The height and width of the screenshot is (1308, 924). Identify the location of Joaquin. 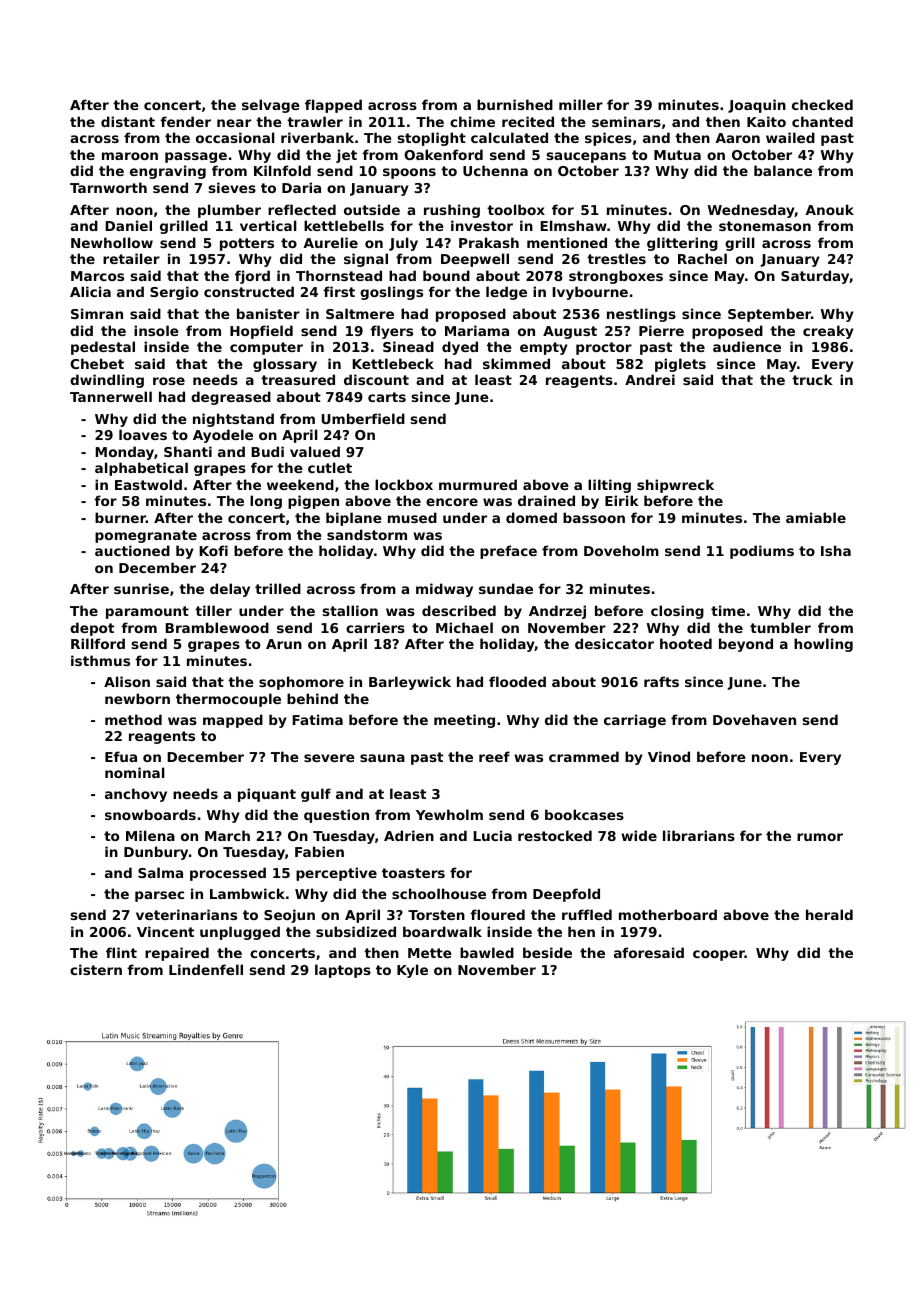
(757, 106).
